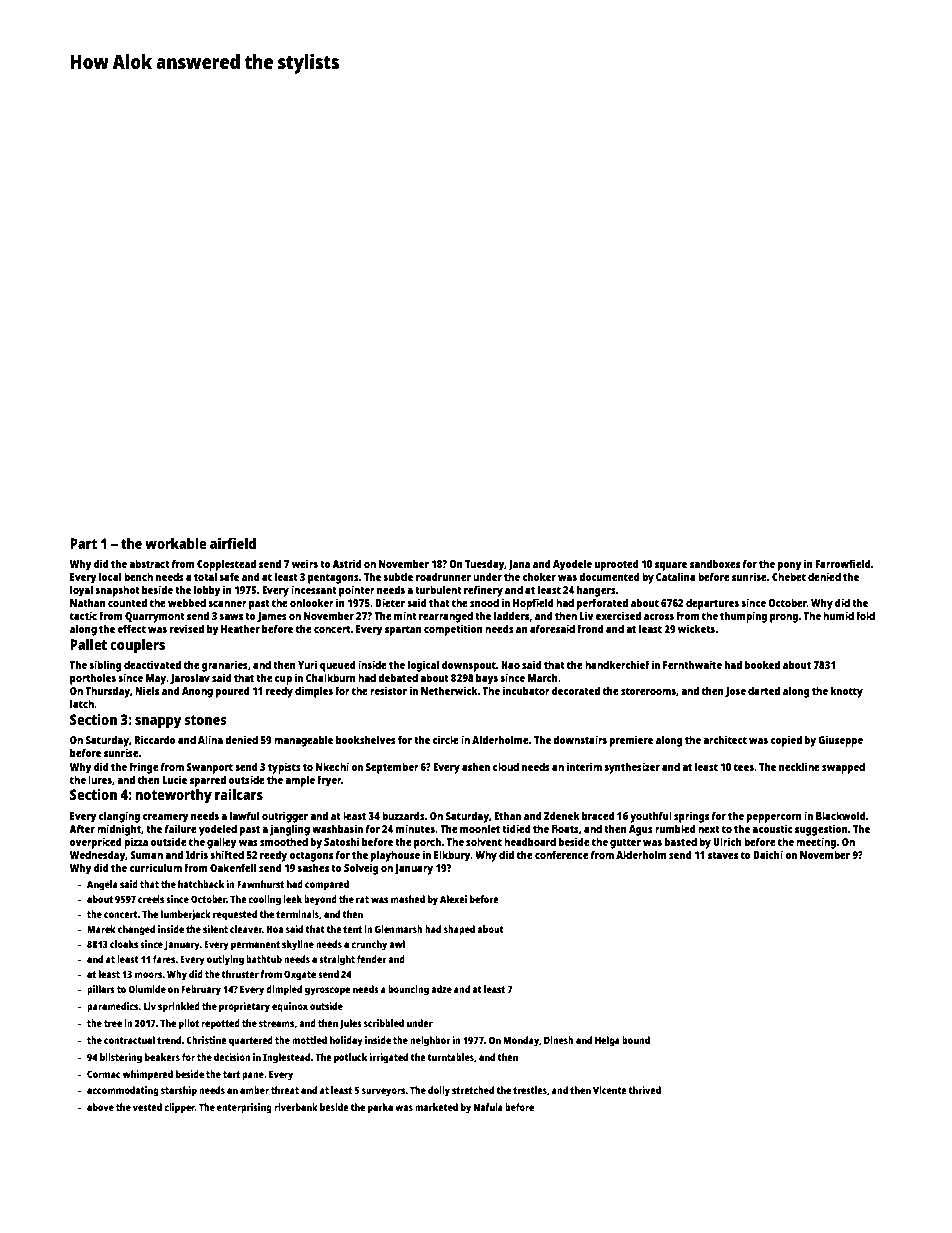 The height and width of the document is (1233, 952). I want to click on bound, so click(636, 1040).
